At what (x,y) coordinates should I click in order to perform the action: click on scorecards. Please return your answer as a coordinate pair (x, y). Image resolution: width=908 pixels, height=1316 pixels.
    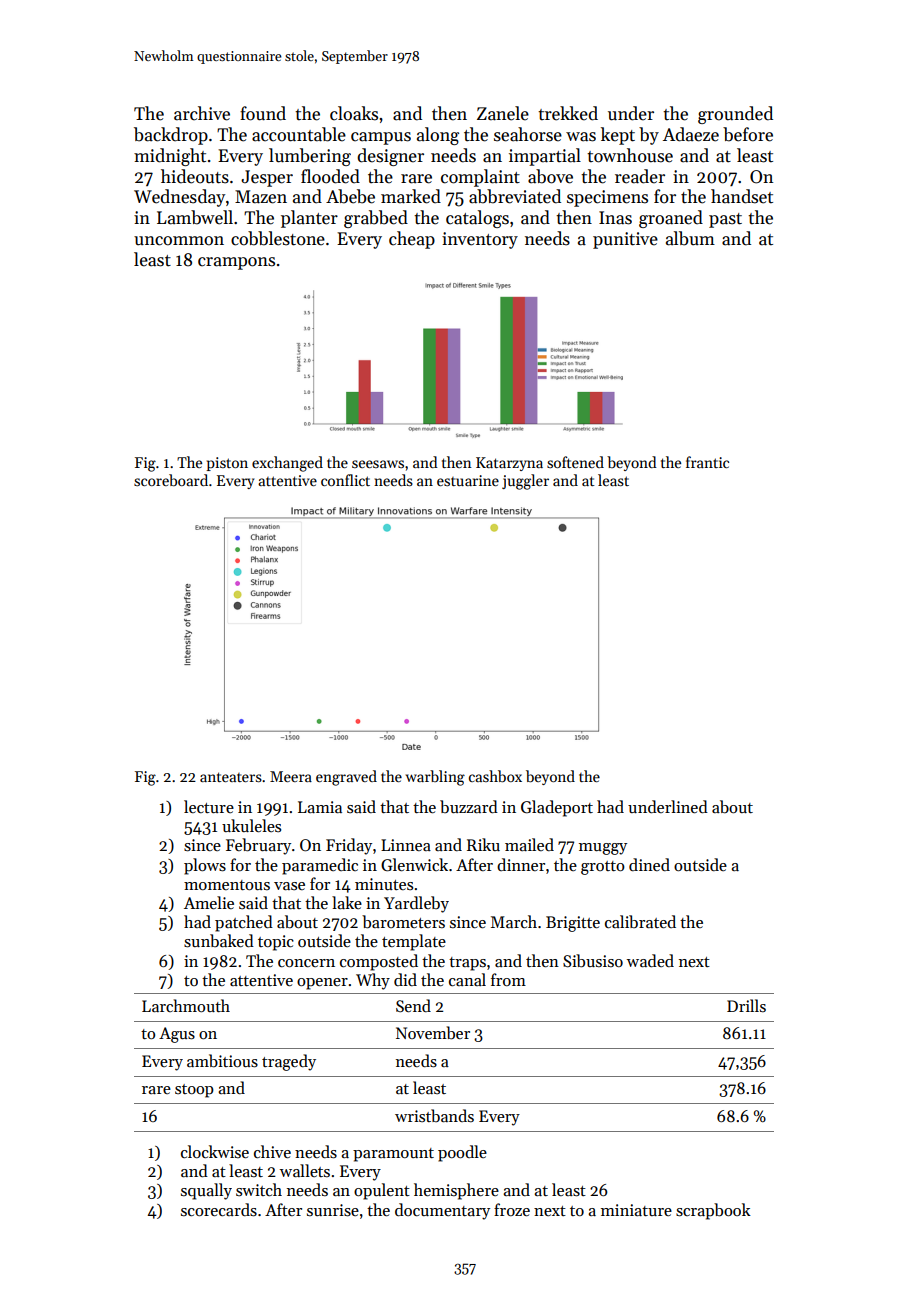
    Looking at the image, I should click on (219, 1210).
